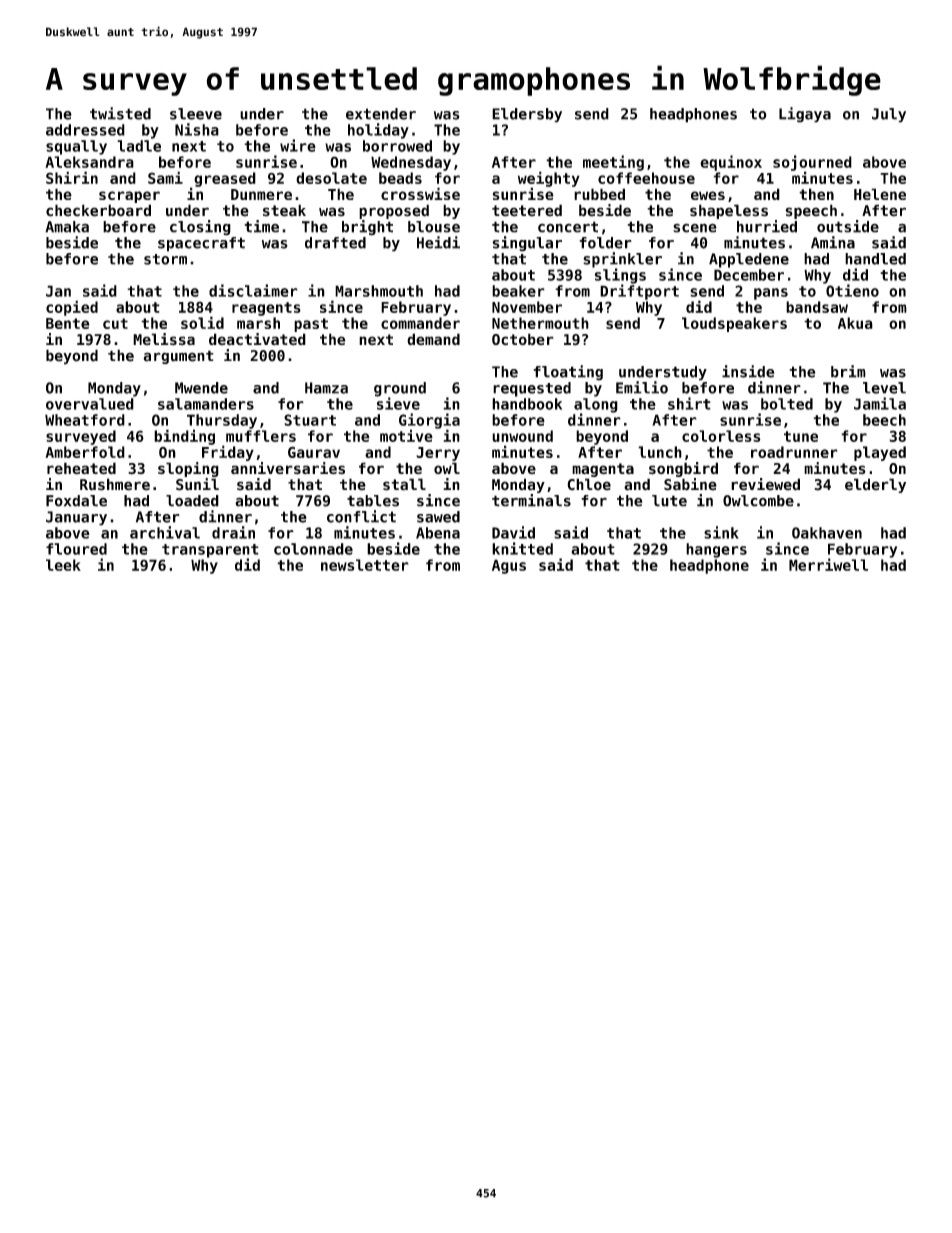  I want to click on floured, so click(76, 549).
